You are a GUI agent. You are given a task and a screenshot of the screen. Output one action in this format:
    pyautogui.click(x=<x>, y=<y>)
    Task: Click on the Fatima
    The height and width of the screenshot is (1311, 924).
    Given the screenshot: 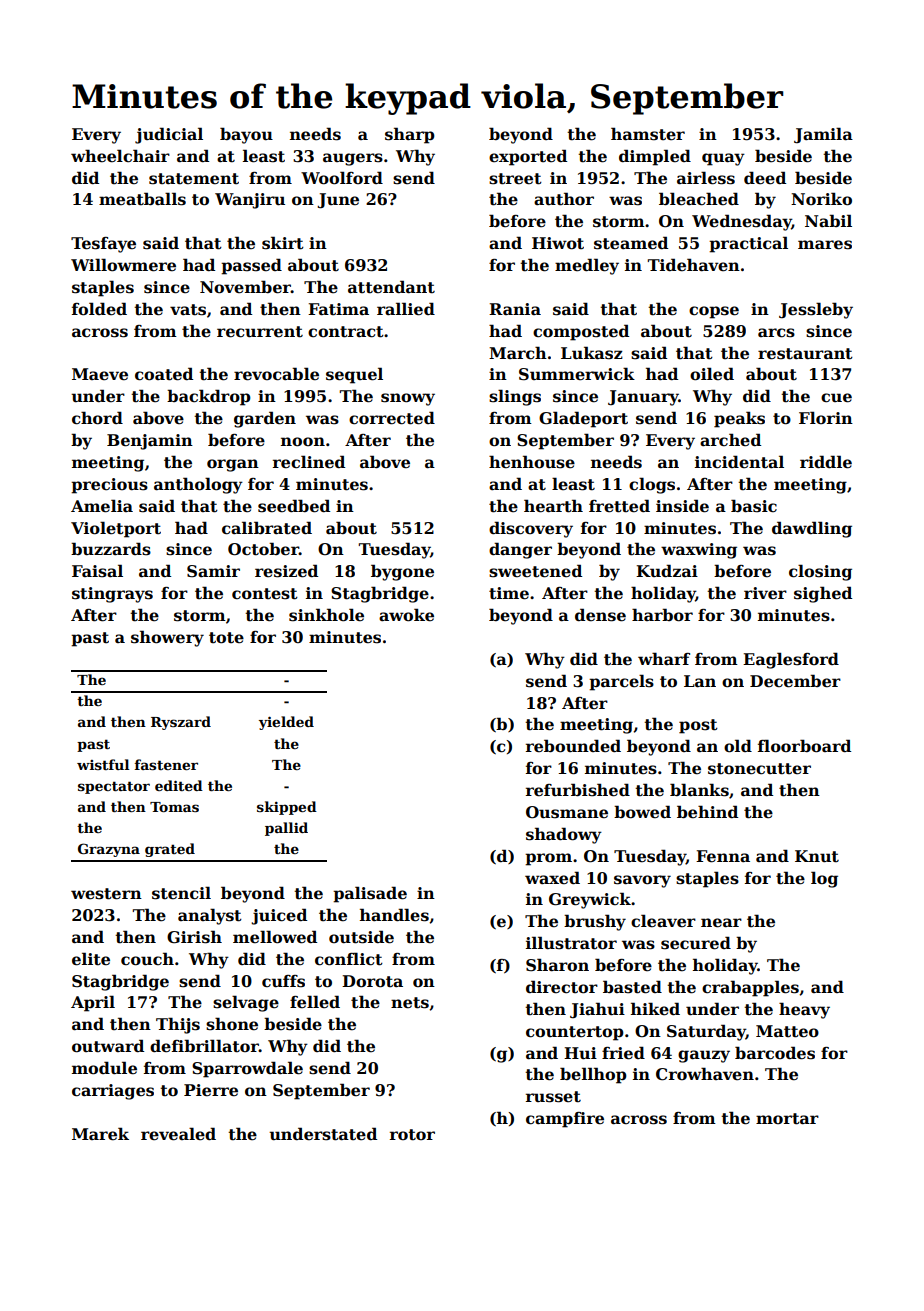 What is the action you would take?
    pyautogui.click(x=338, y=309)
